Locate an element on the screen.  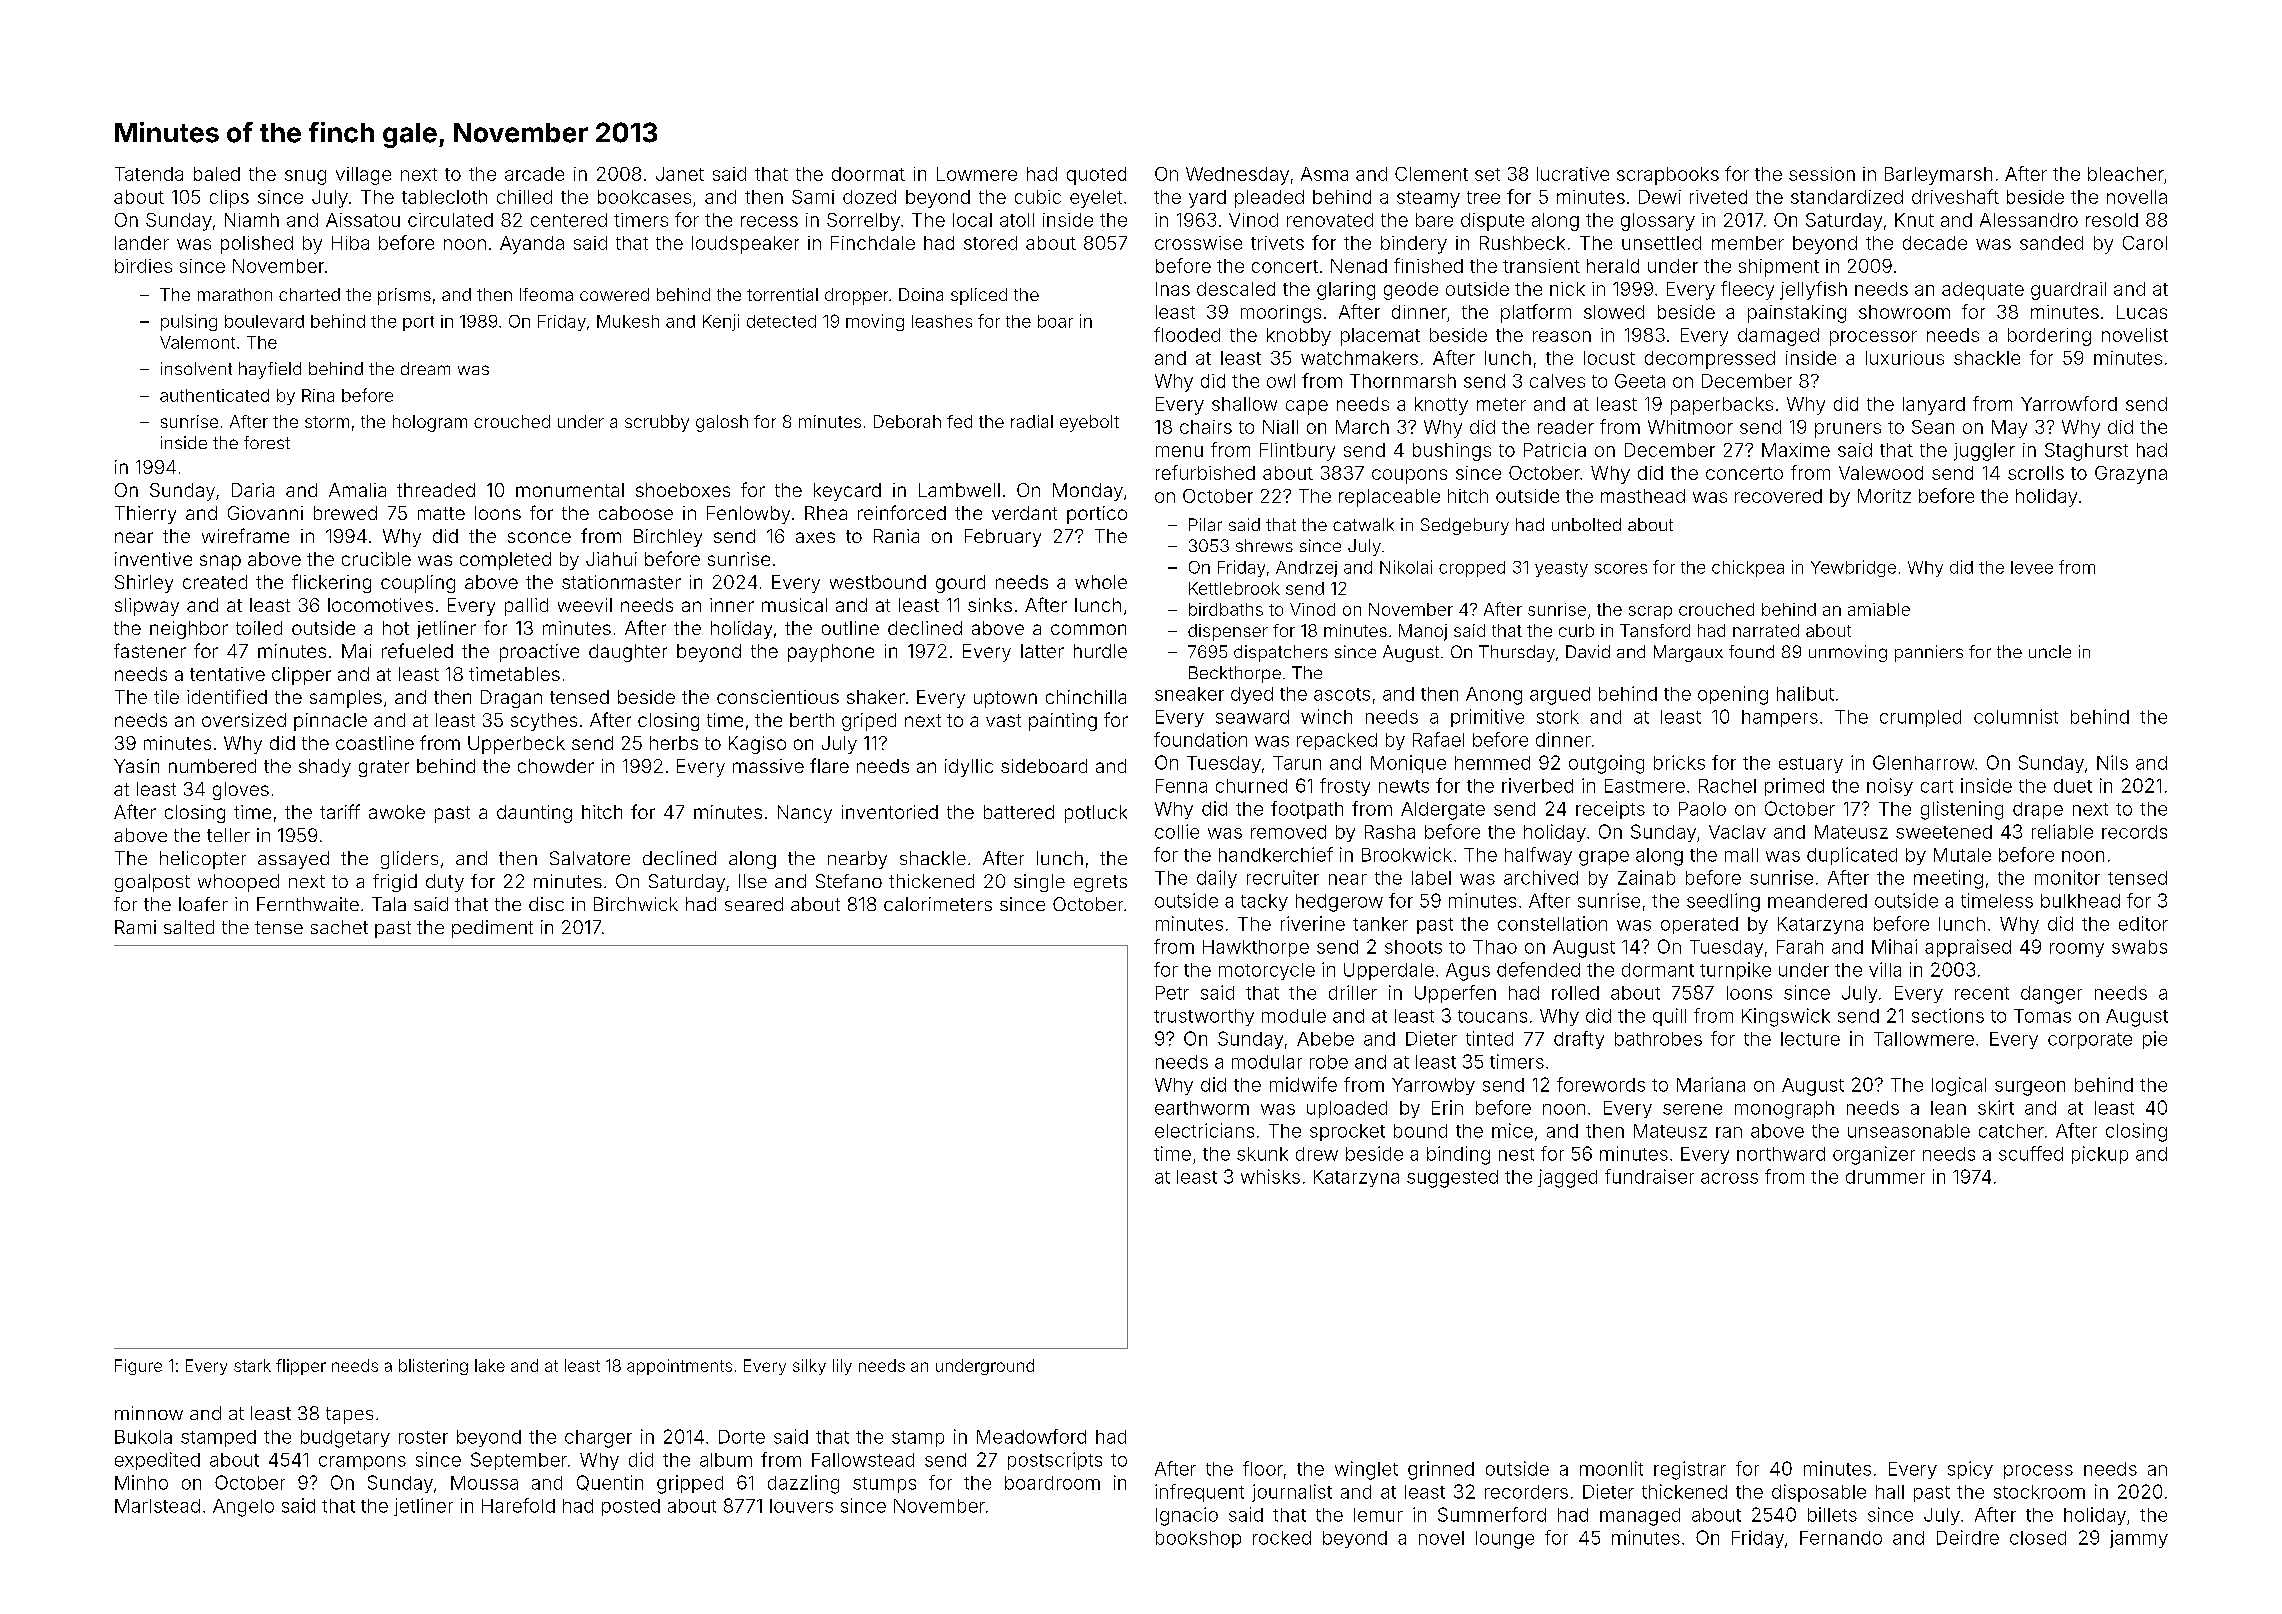
Thornmarsh is located at coordinates (1403, 381).
